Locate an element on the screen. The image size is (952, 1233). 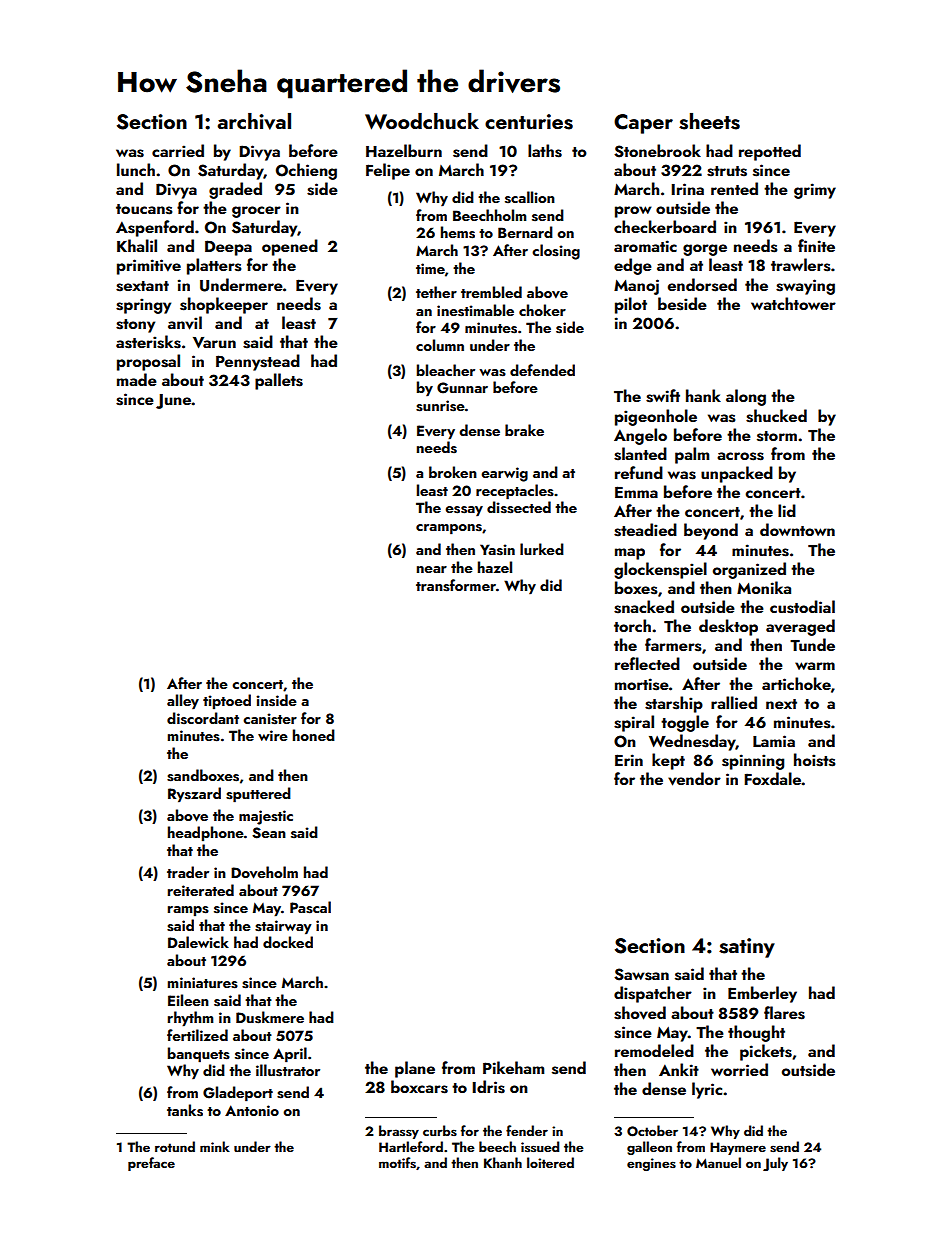
archival is located at coordinates (254, 121).
